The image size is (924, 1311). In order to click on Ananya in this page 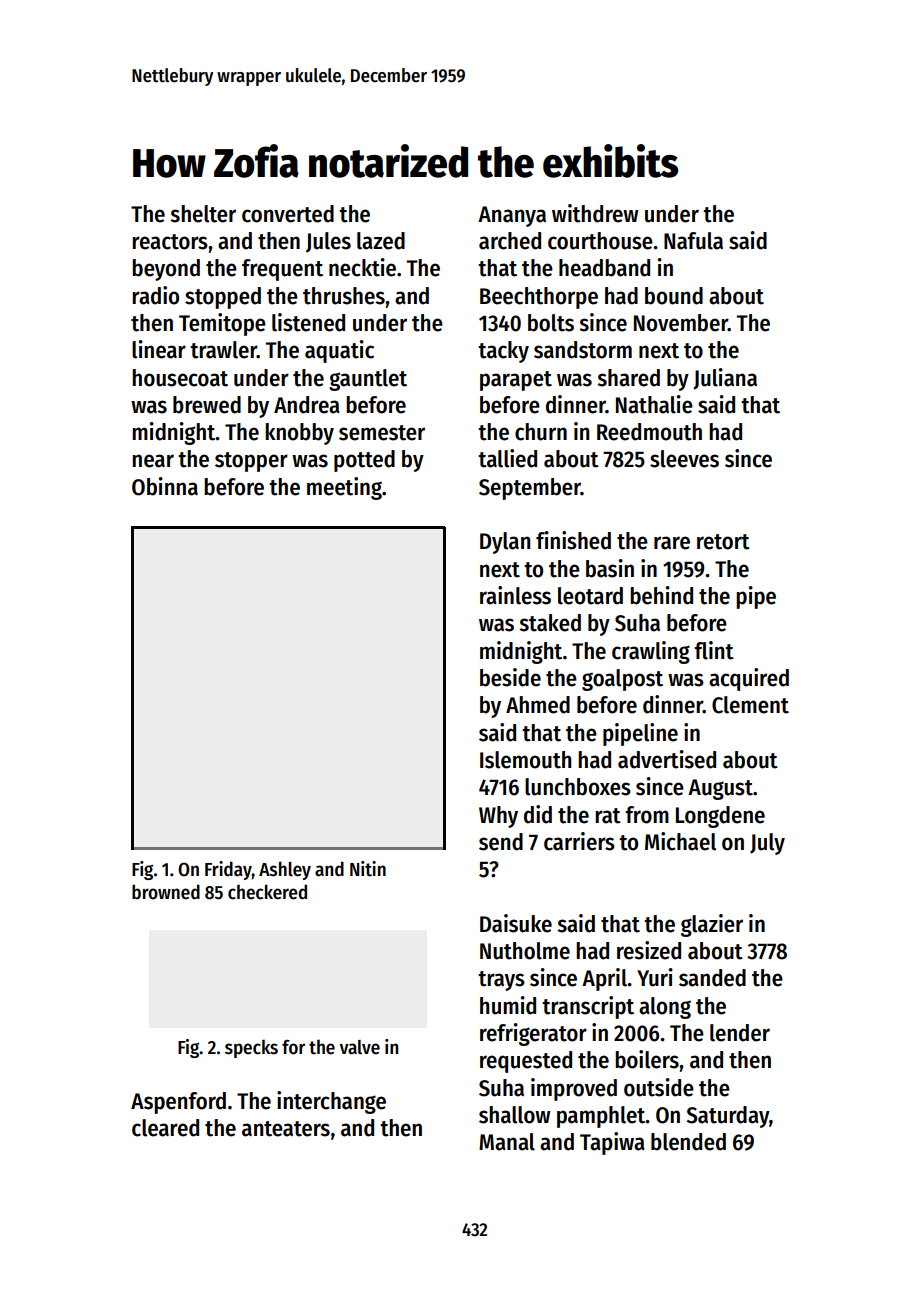, I will do `click(512, 216)`.
